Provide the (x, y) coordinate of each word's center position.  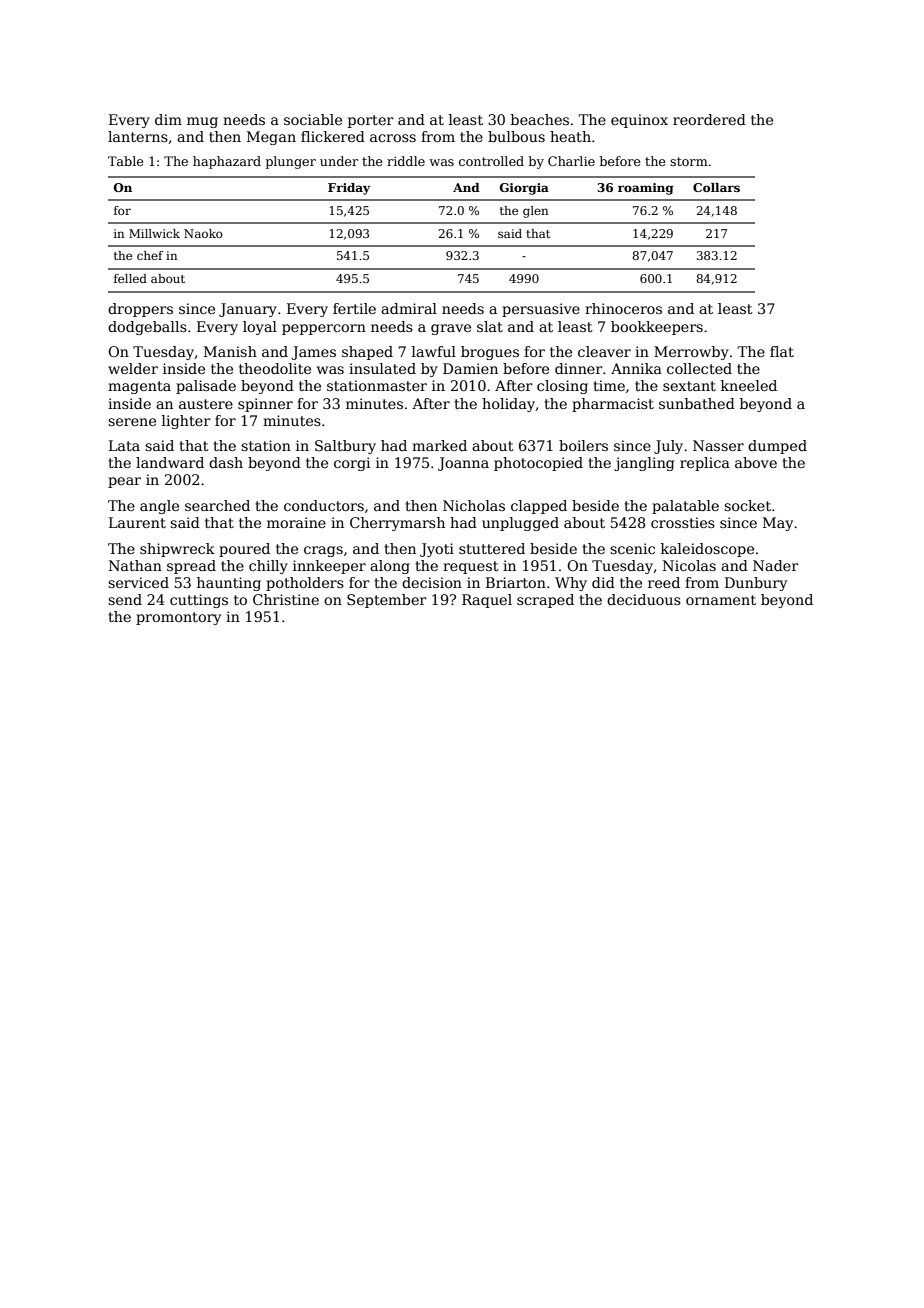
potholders (305, 584)
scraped (545, 601)
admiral (409, 308)
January (248, 310)
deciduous (644, 599)
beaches (540, 119)
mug (202, 122)
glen (535, 212)
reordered (709, 119)
